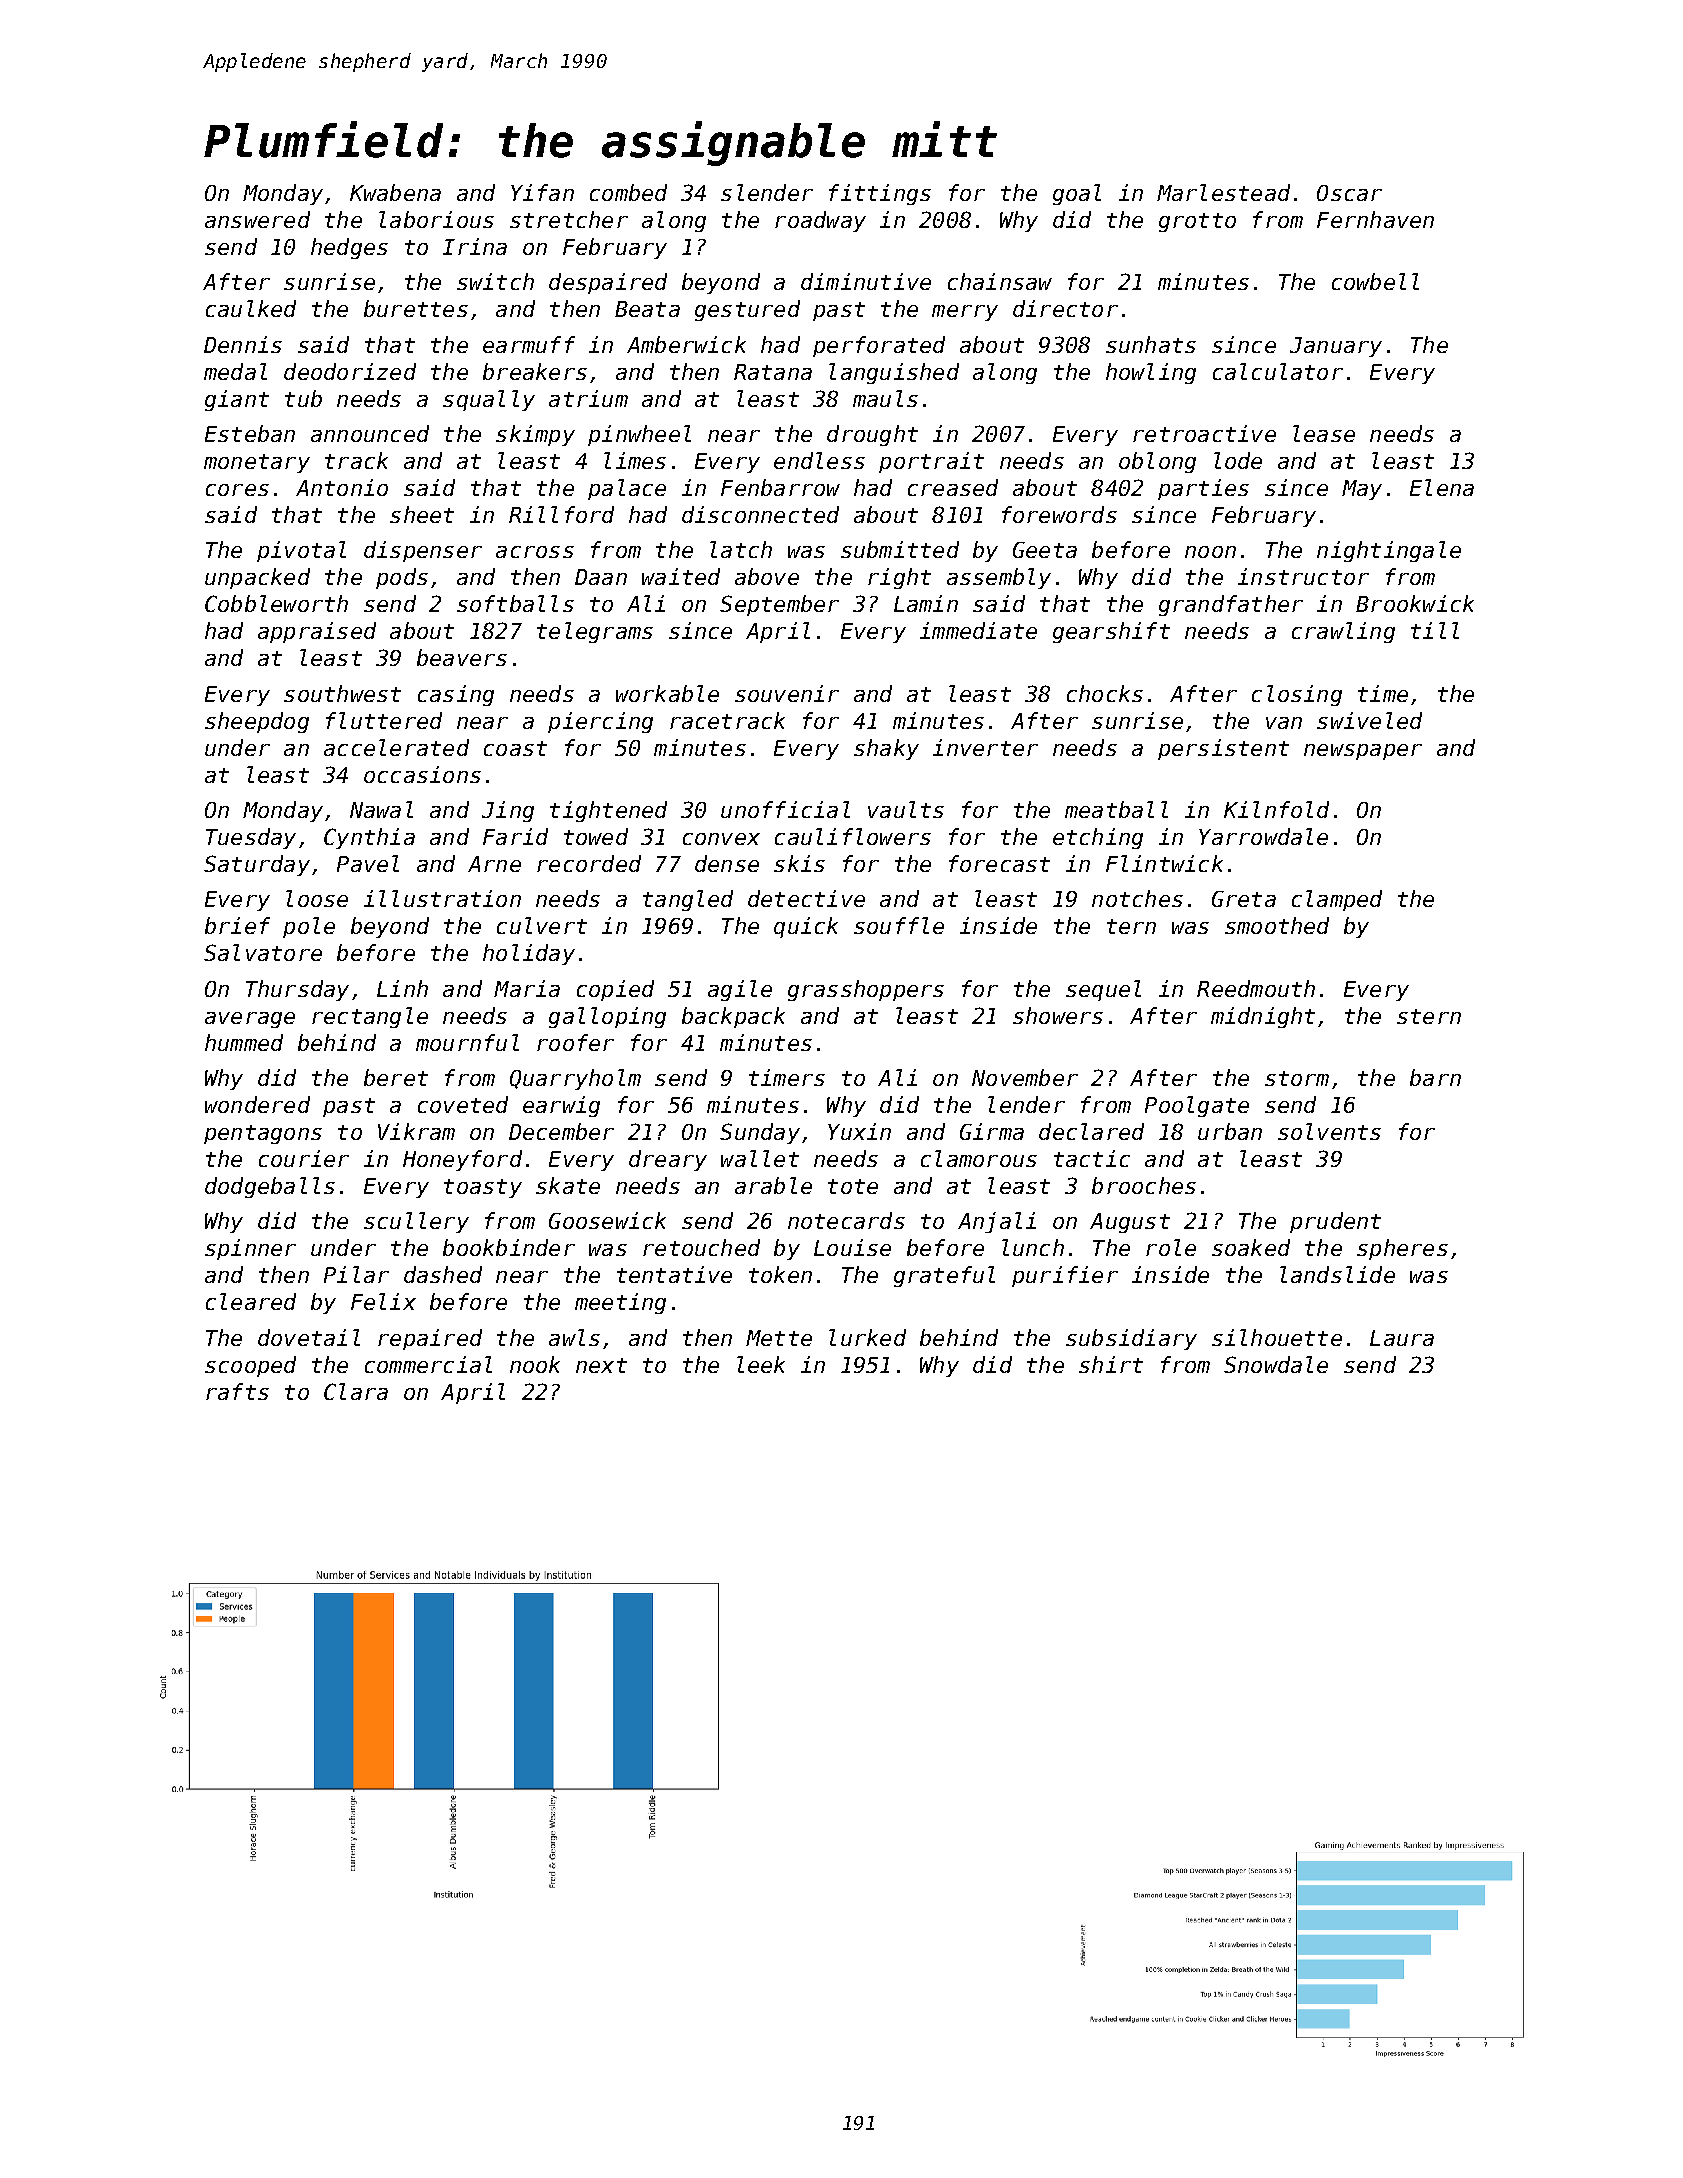 The image size is (1683, 2178). What do you see at coordinates (761, 1364) in the screenshot?
I see `leek` at bounding box center [761, 1364].
